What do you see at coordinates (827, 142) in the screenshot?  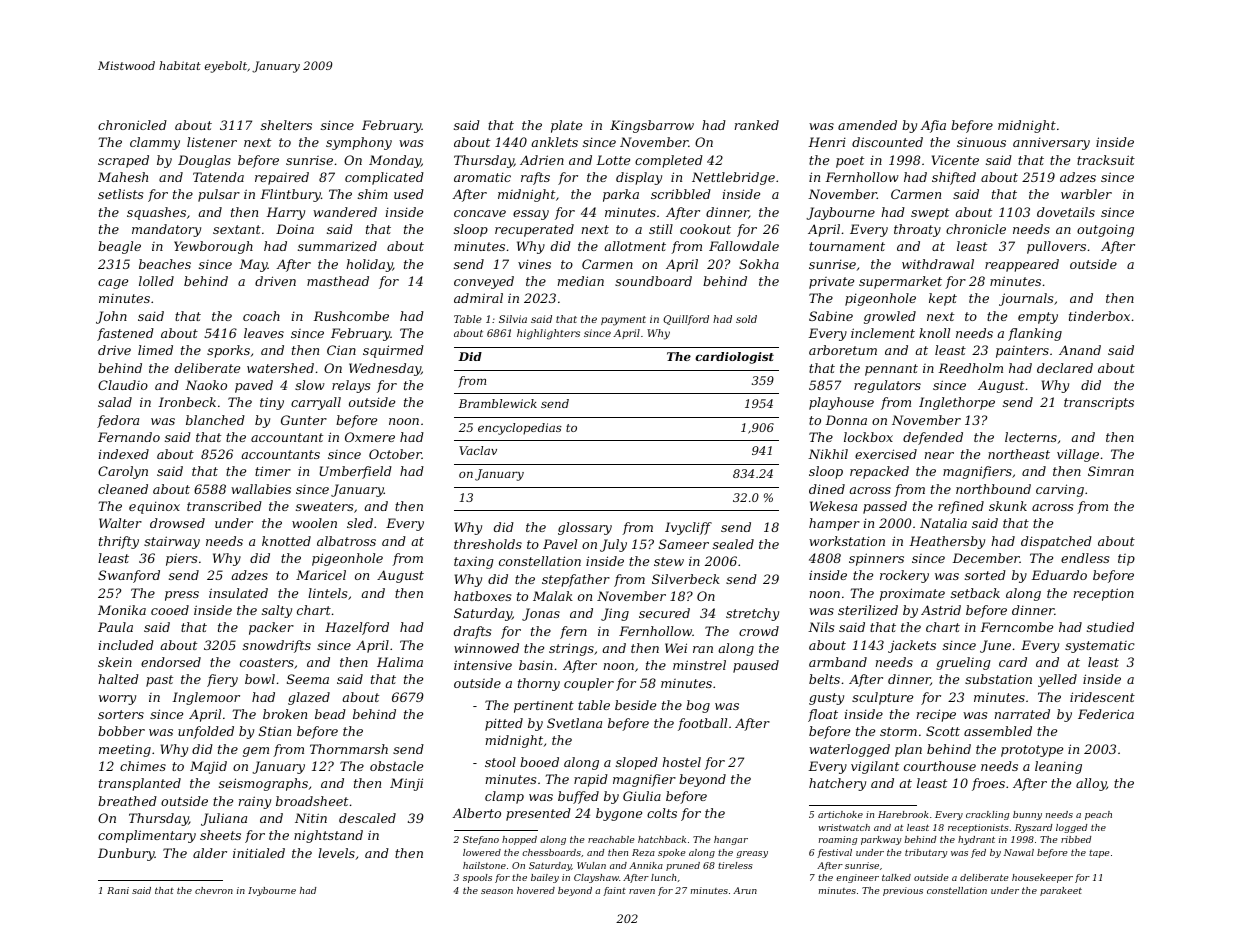 I see `Henri` at bounding box center [827, 142].
